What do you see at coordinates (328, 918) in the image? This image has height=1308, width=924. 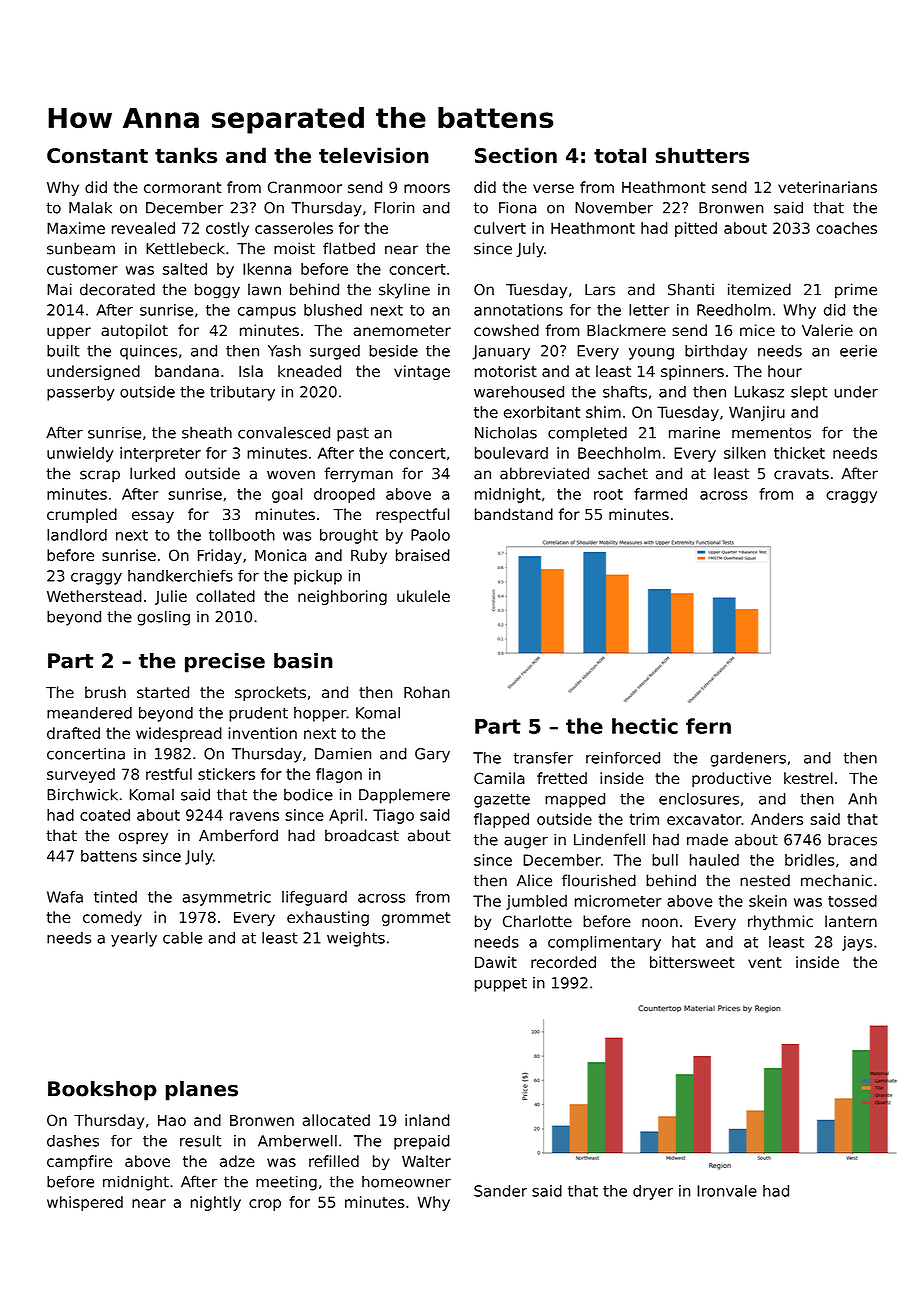 I see `exhausting` at bounding box center [328, 918].
